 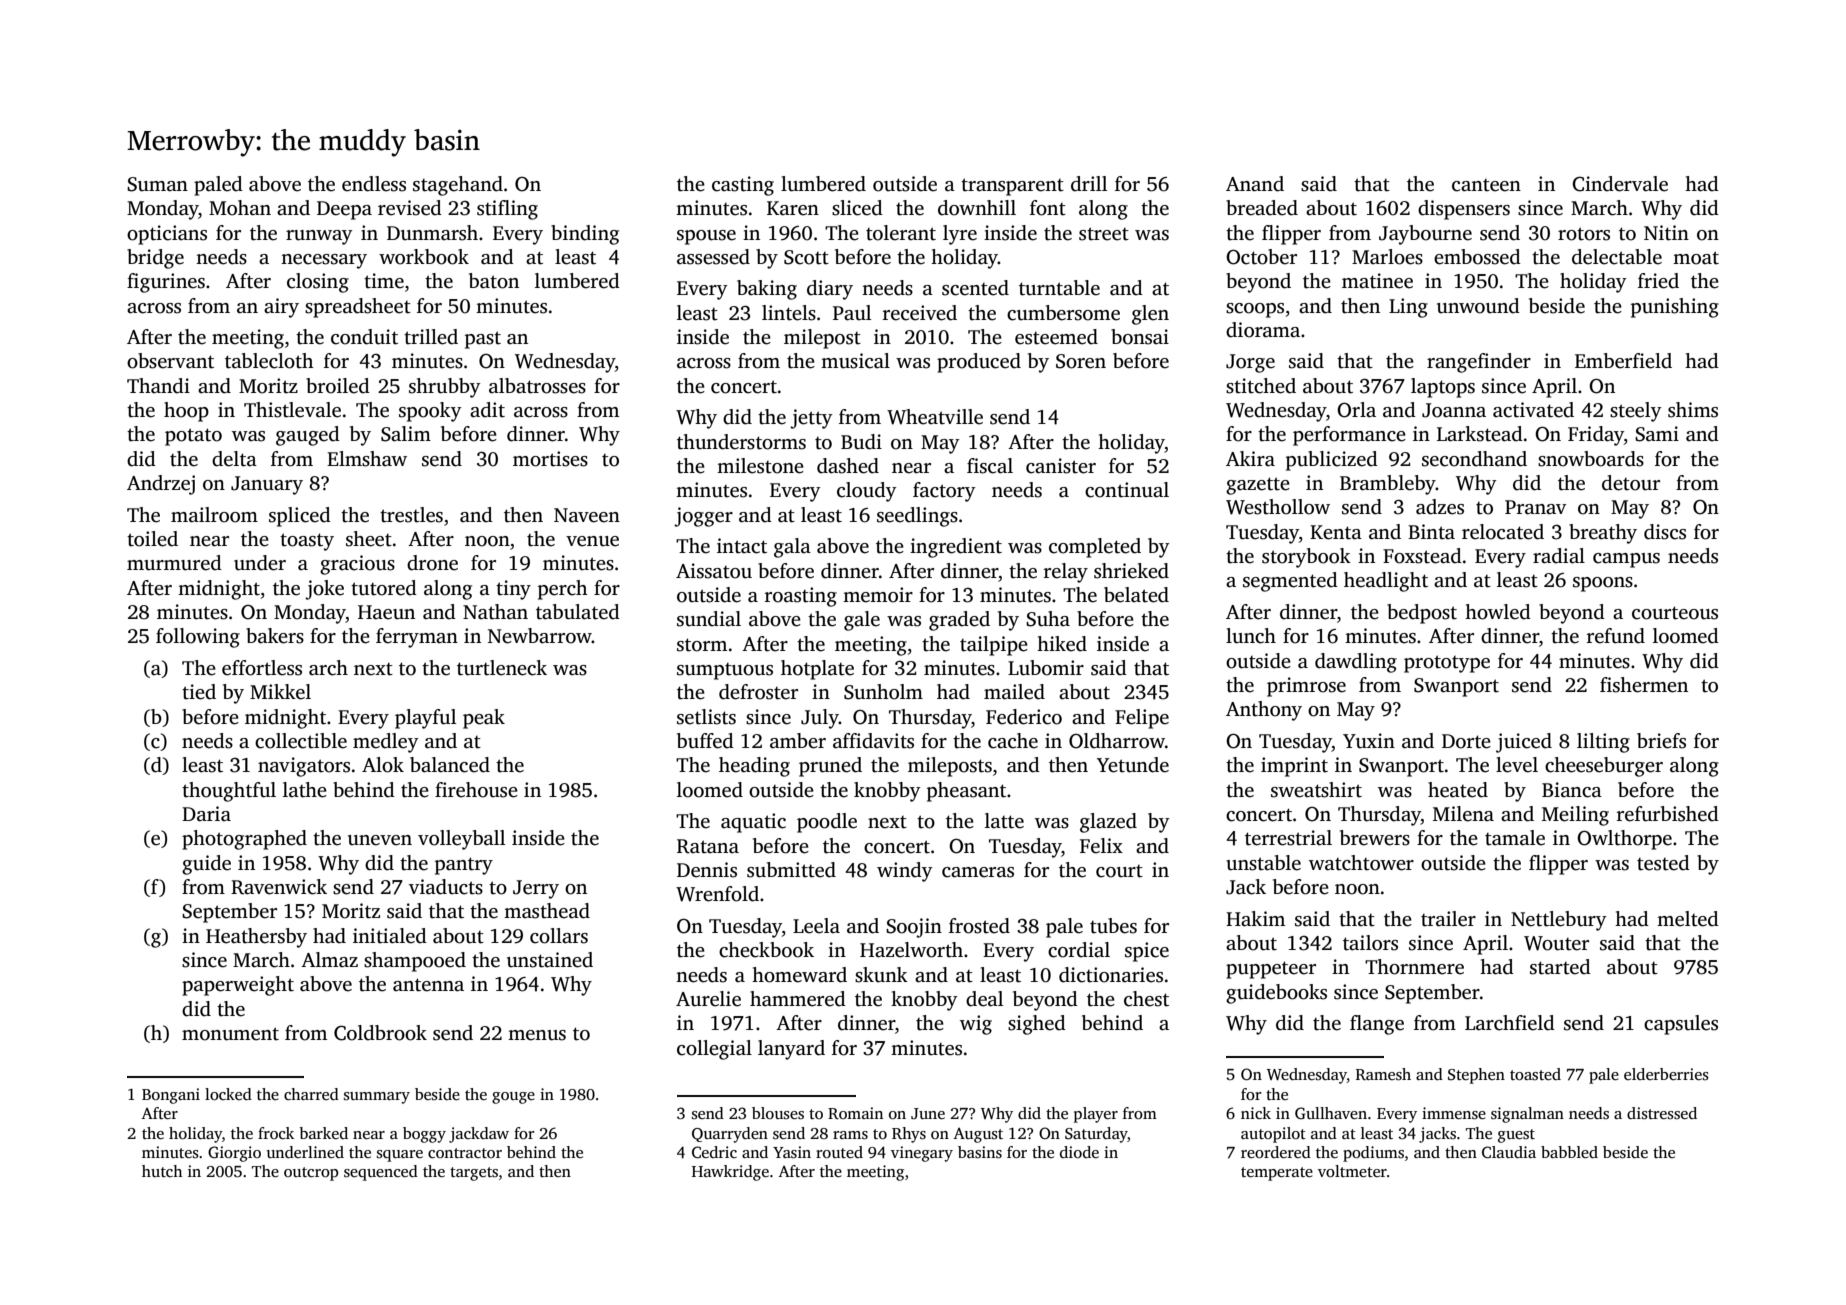 I want to click on Wouter, so click(x=1556, y=943).
